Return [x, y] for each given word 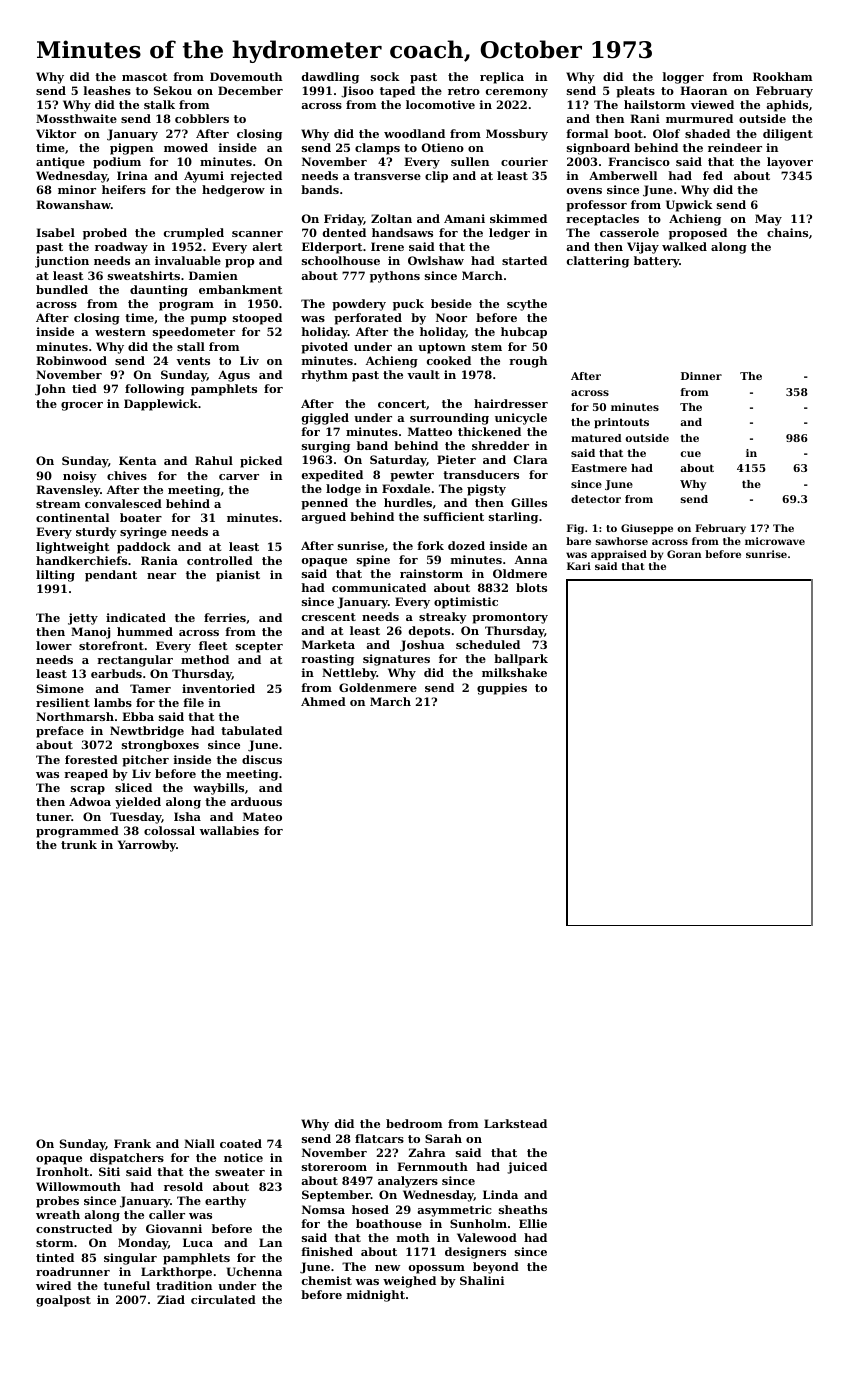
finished [327, 1251]
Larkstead [515, 1123]
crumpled [194, 234]
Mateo [262, 816]
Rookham [782, 76]
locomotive [440, 104]
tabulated [251, 730]
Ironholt [62, 1171]
